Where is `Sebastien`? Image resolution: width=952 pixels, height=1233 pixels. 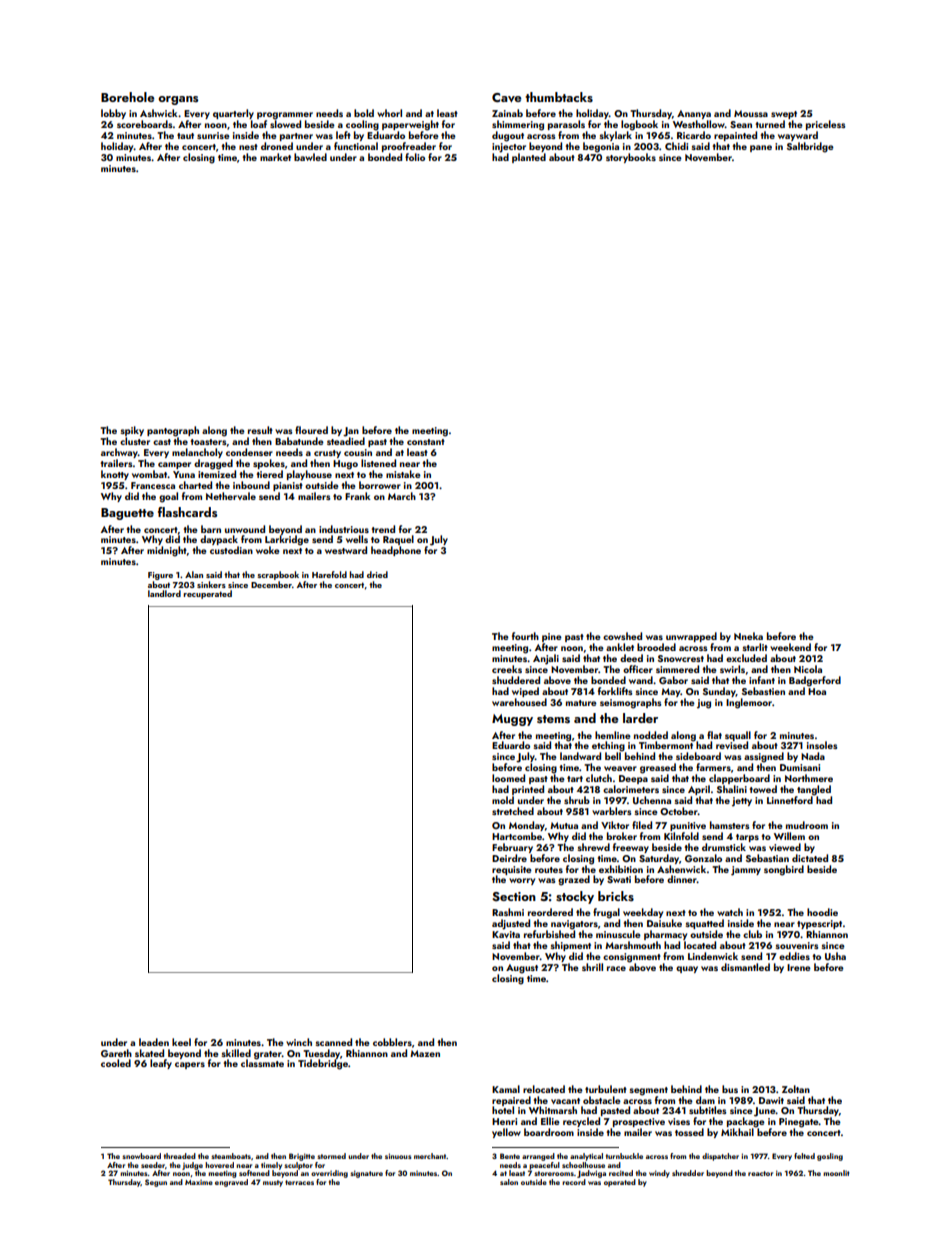 Sebastien is located at coordinates (763, 691).
